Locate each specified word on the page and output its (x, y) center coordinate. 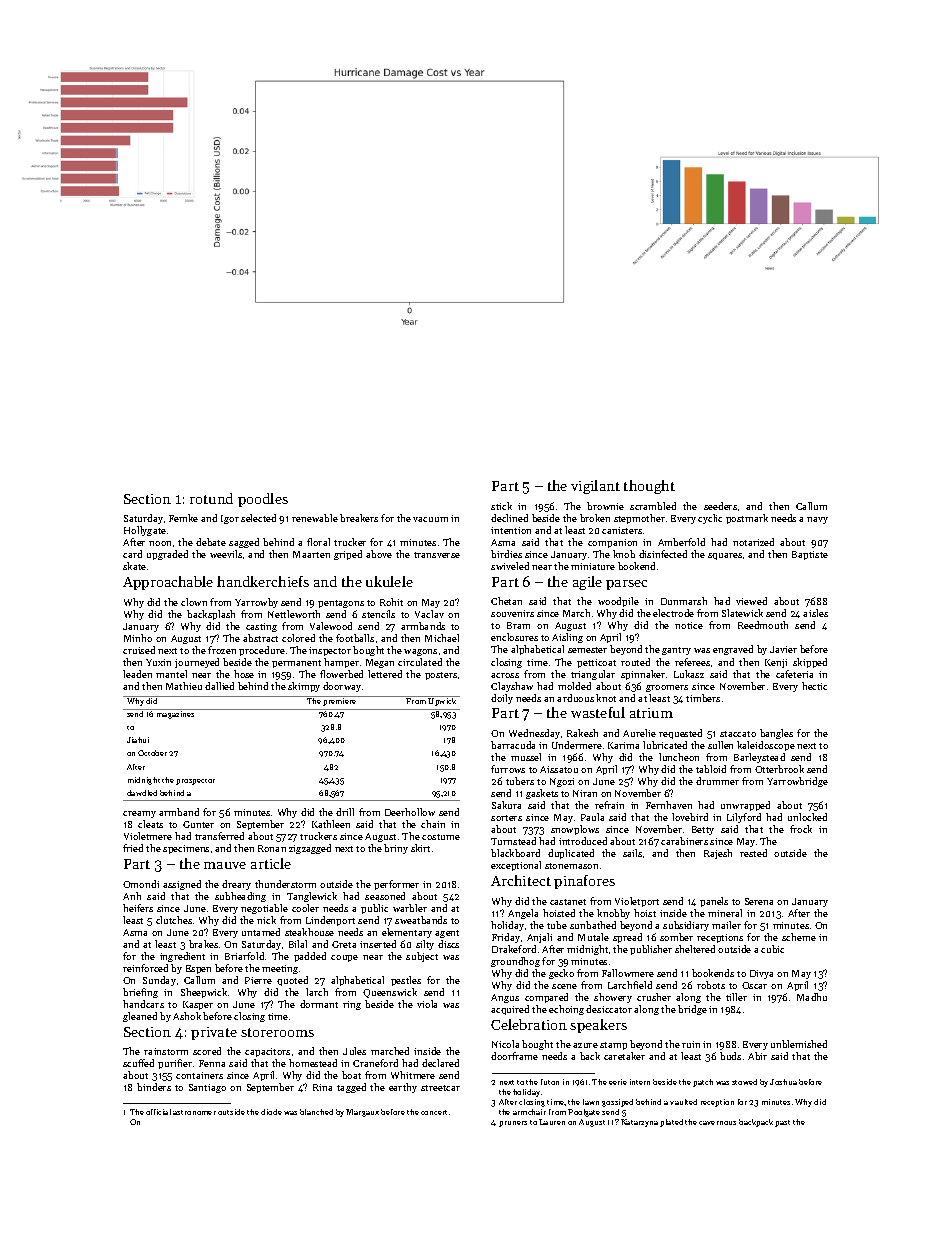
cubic (772, 949)
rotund (211, 498)
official (158, 1112)
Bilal (298, 944)
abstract (260, 638)
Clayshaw (512, 687)
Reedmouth (763, 625)
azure (585, 1045)
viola (427, 1004)
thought (649, 487)
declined (509, 518)
